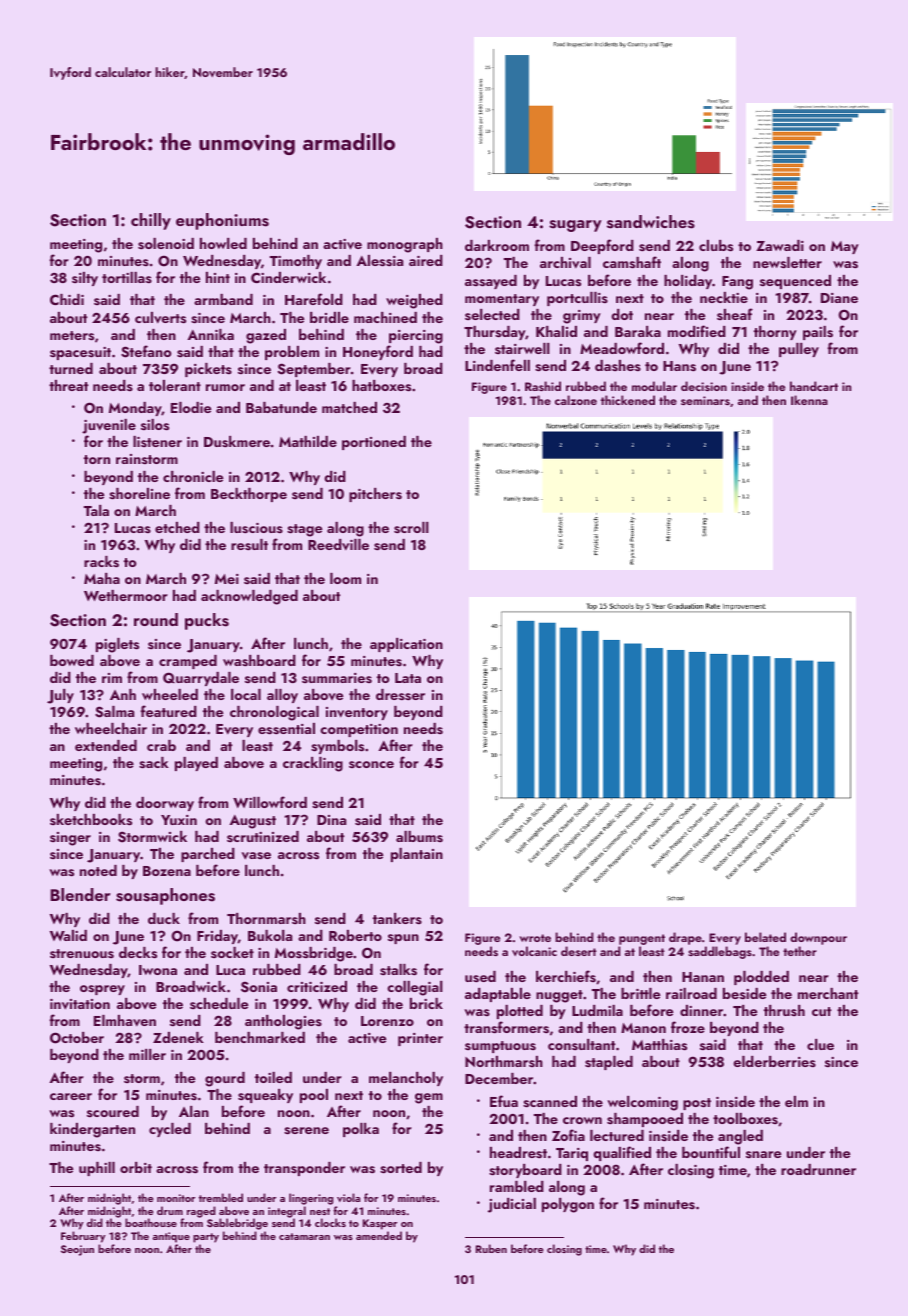 The image size is (908, 1316). I want to click on chilly, so click(151, 221).
